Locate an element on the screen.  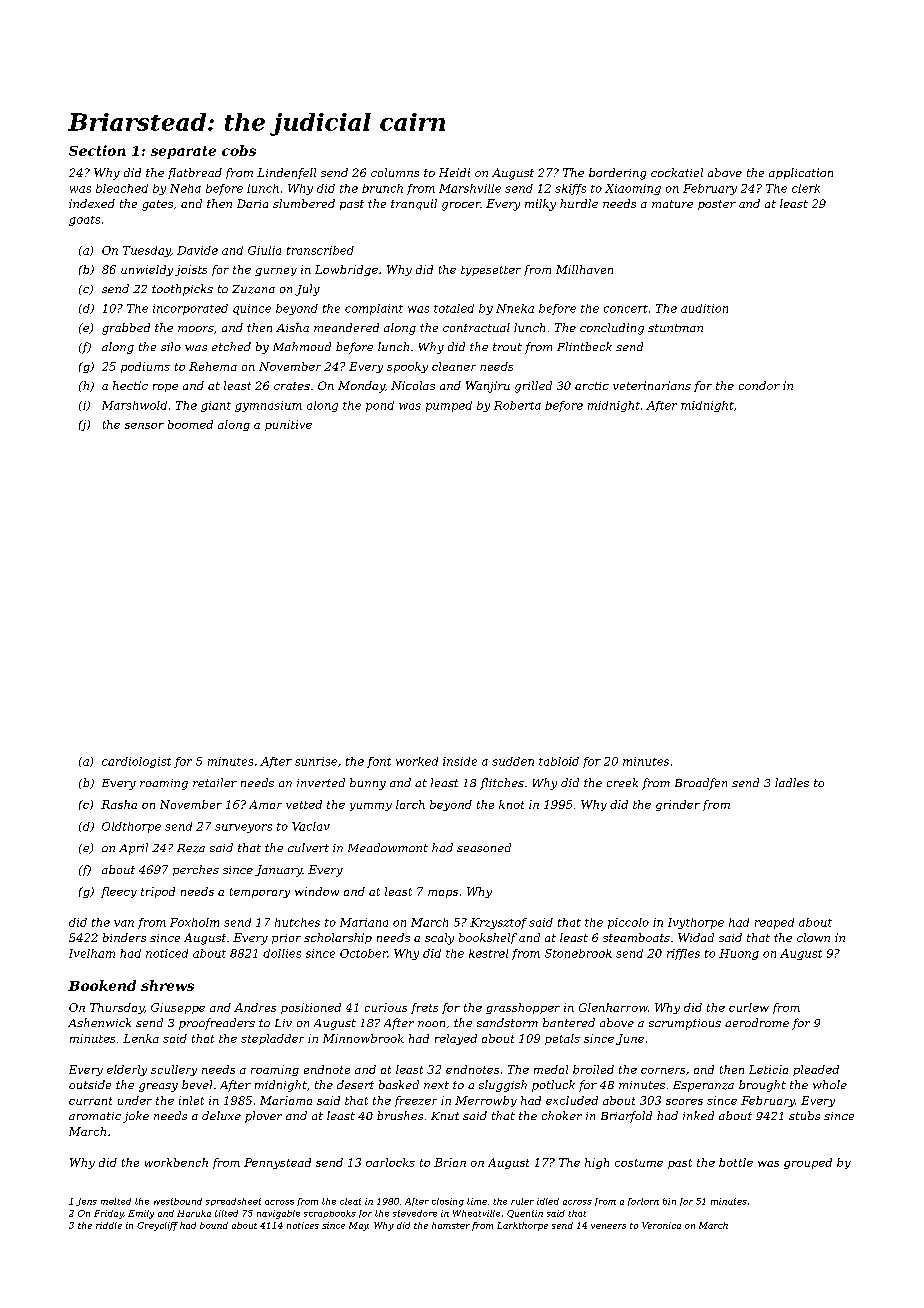
currant is located at coordinates (90, 1101).
